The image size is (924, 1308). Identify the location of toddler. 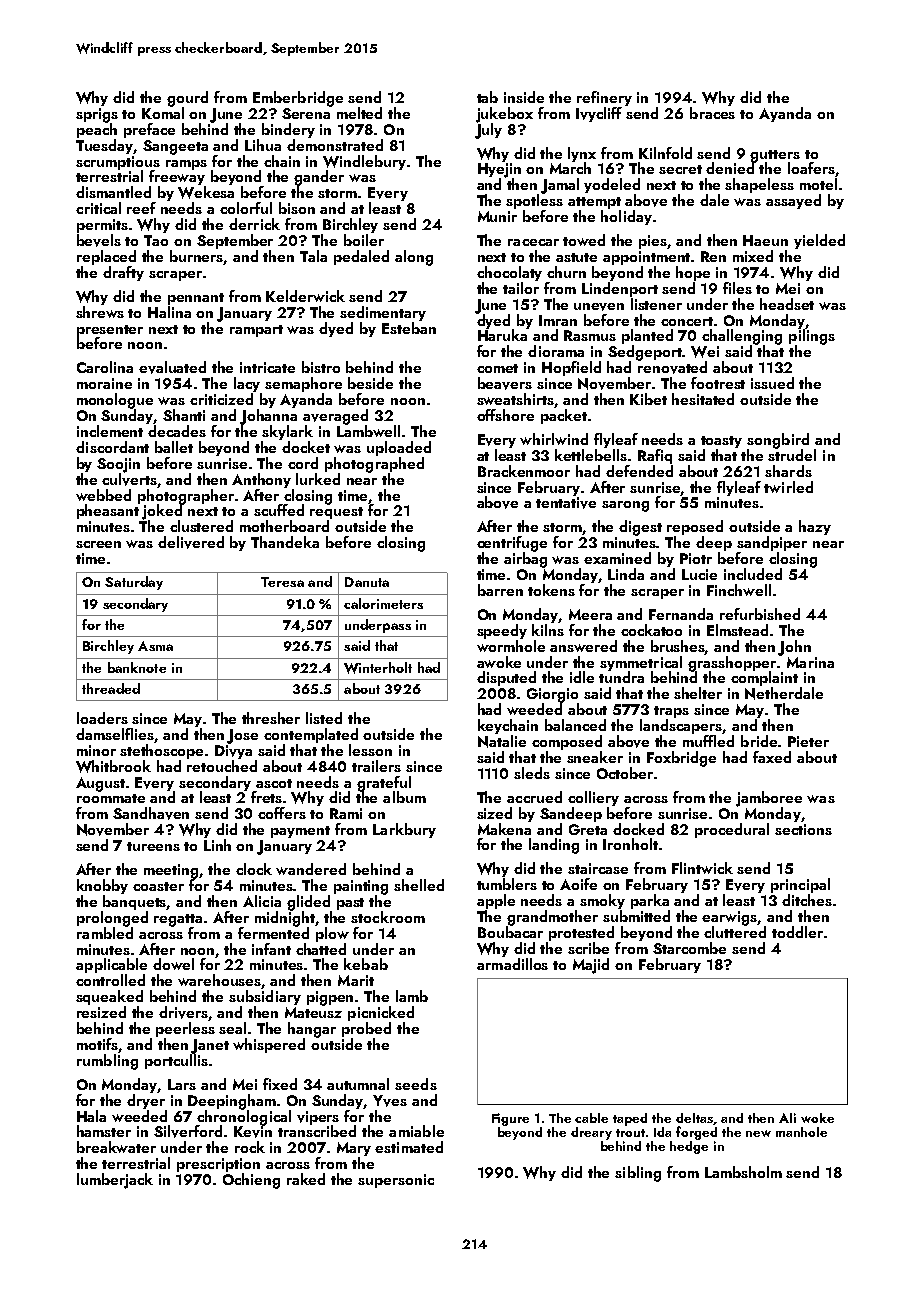
(797, 932).
